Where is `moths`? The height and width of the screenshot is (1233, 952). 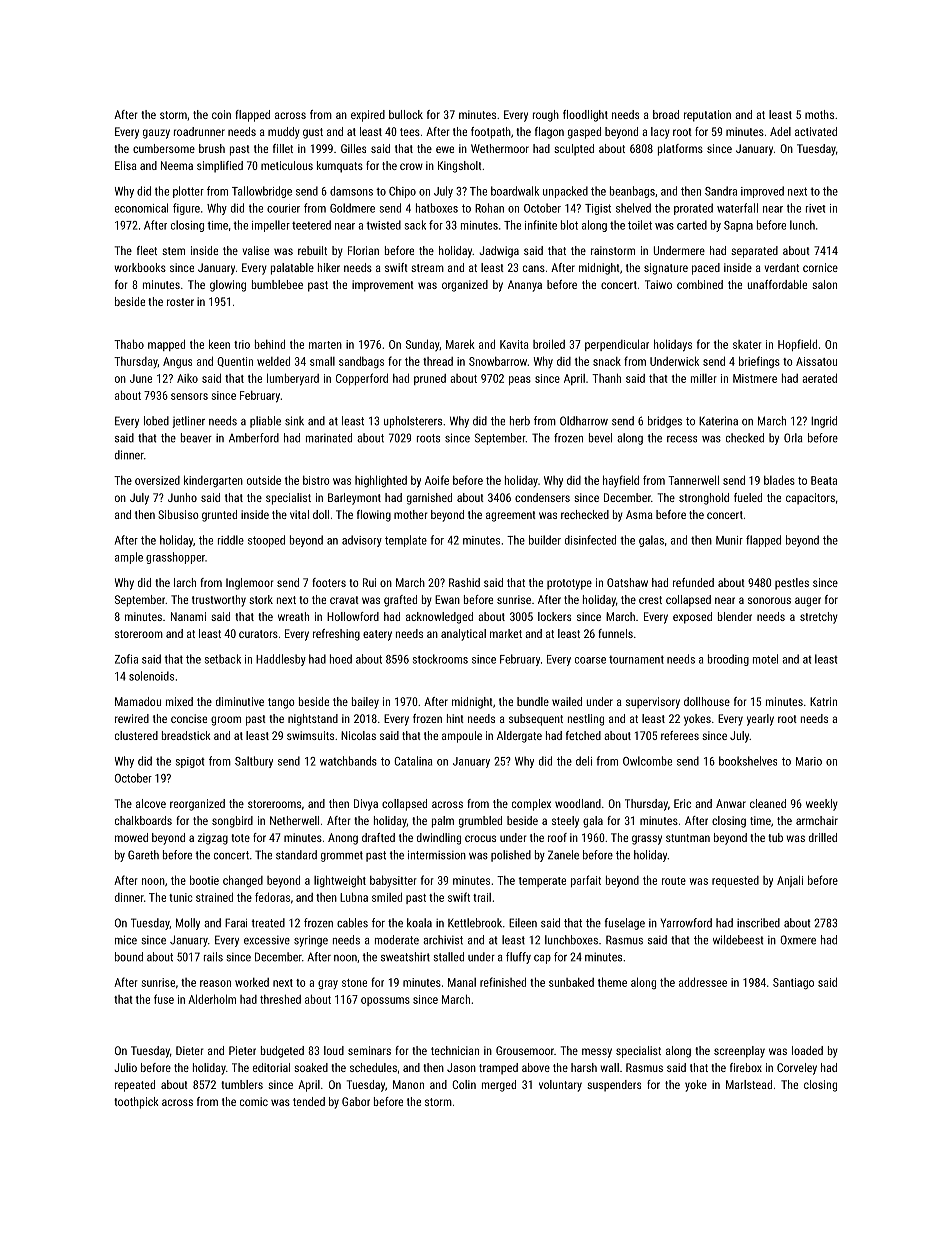
moths is located at coordinates (819, 114).
